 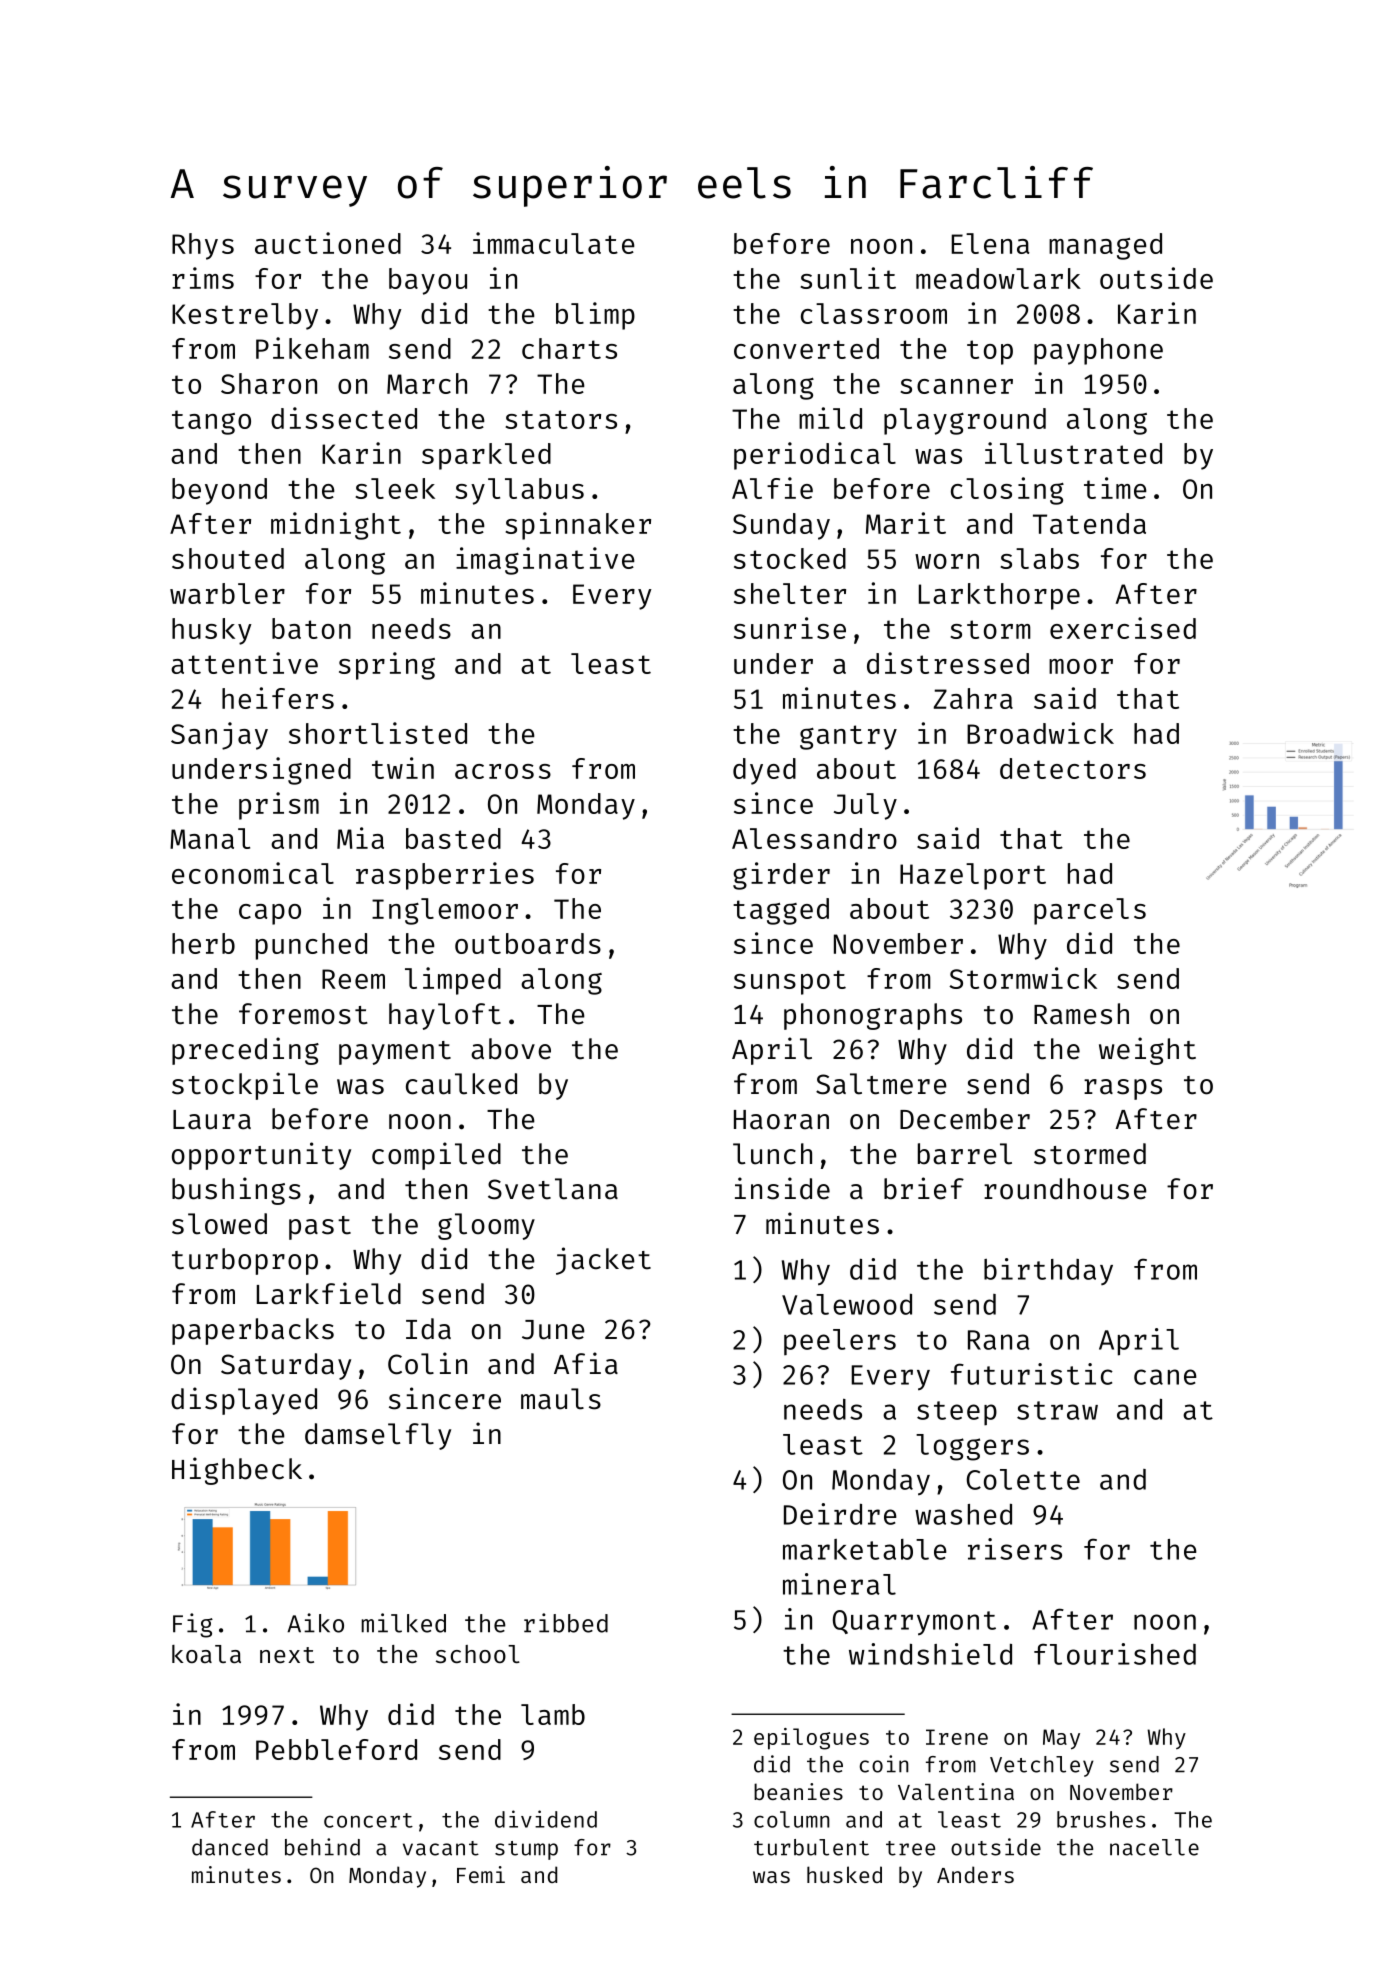 I want to click on column, so click(x=792, y=1819).
